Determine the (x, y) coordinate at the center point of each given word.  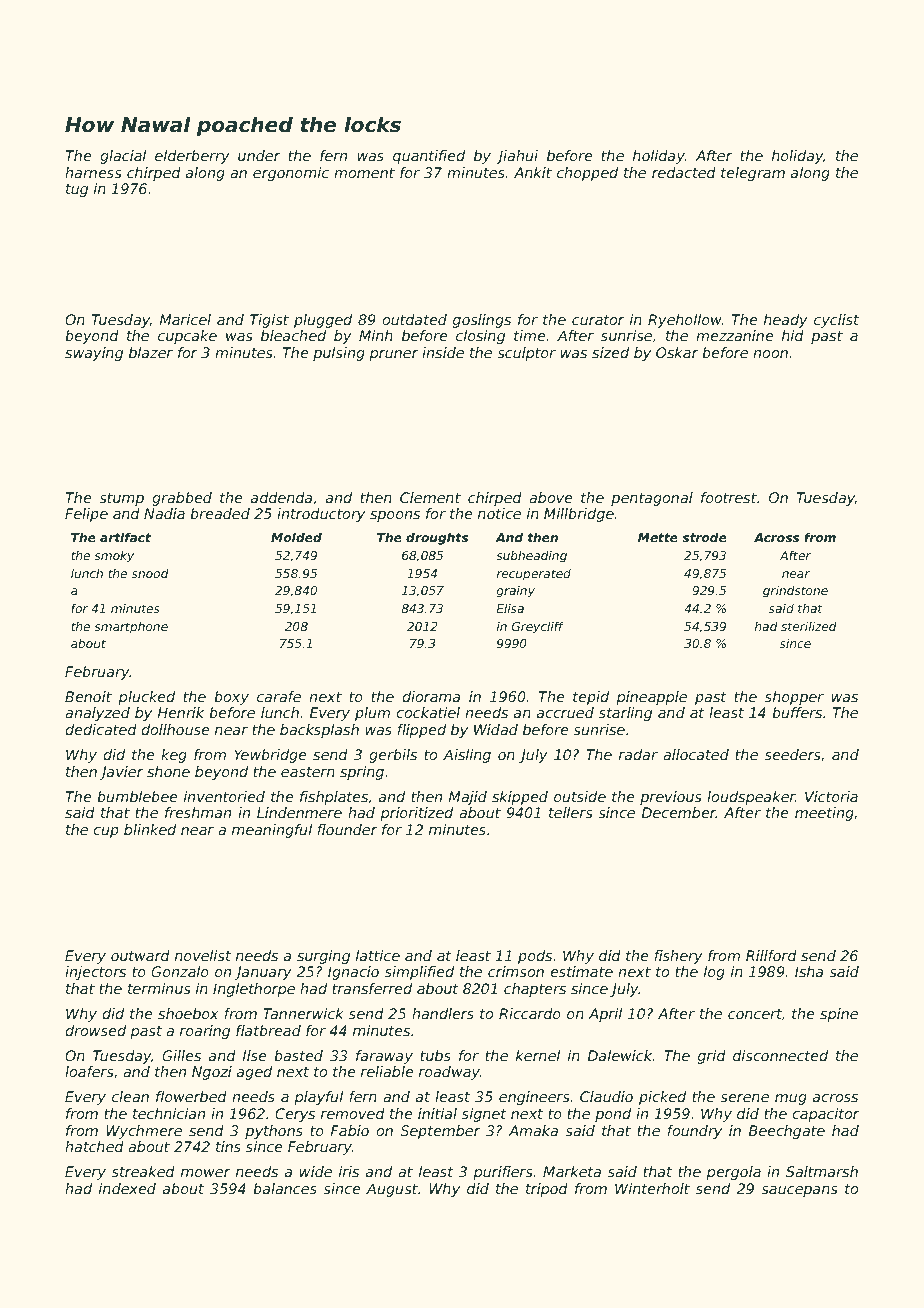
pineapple (651, 698)
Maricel (185, 319)
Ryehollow (685, 321)
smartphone (131, 627)
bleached (293, 335)
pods (535, 957)
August (392, 1190)
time (529, 335)
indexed (127, 1188)
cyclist (836, 321)
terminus (159, 988)
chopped (587, 174)
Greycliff (538, 627)
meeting (824, 814)
